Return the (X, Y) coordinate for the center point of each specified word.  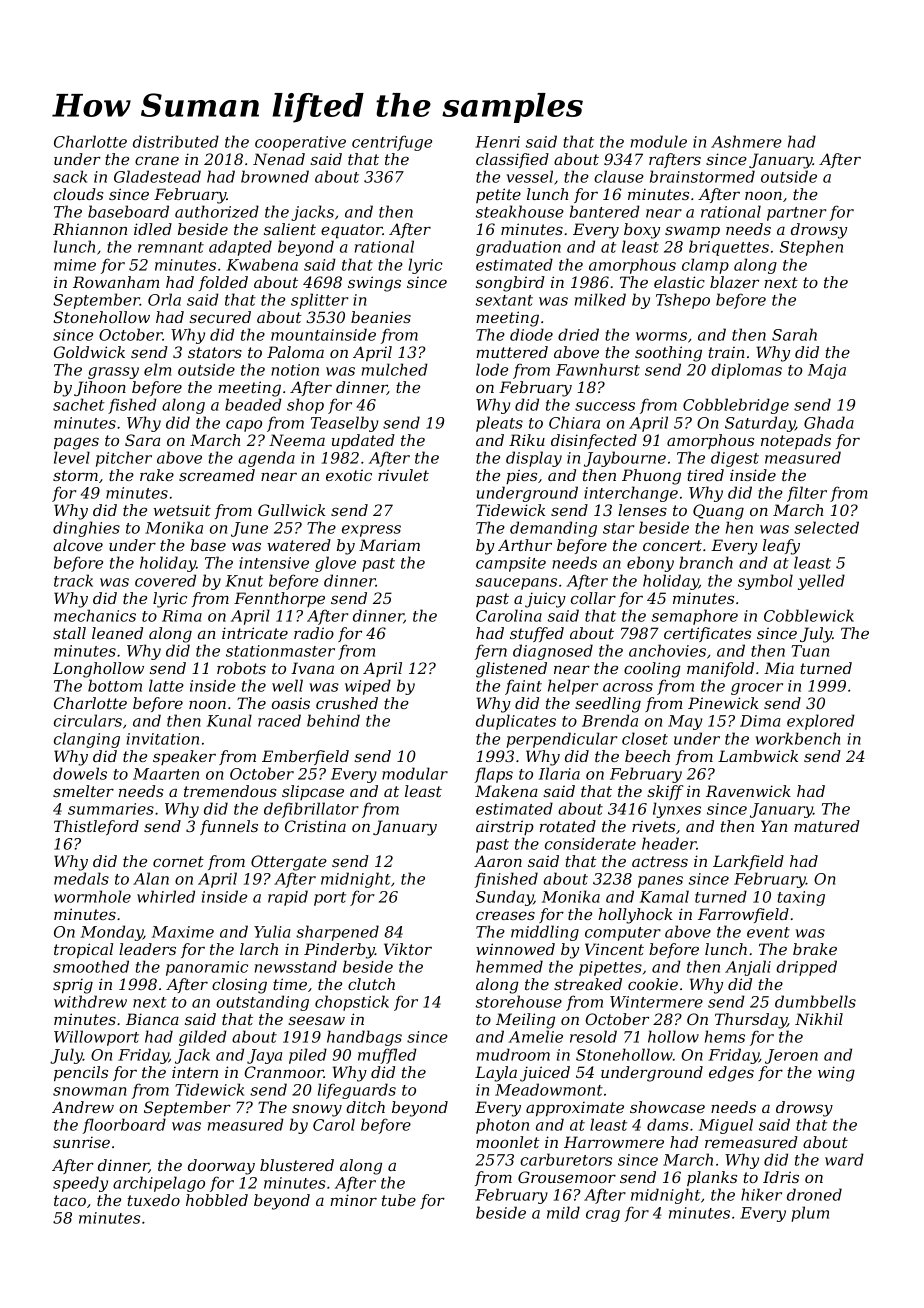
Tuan (810, 651)
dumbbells (815, 1001)
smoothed (91, 966)
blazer (734, 282)
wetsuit (182, 510)
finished (506, 880)
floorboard (124, 1126)
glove (335, 564)
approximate (575, 1109)
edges (731, 1074)
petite (498, 195)
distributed (176, 141)
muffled (387, 1056)
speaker (184, 757)
